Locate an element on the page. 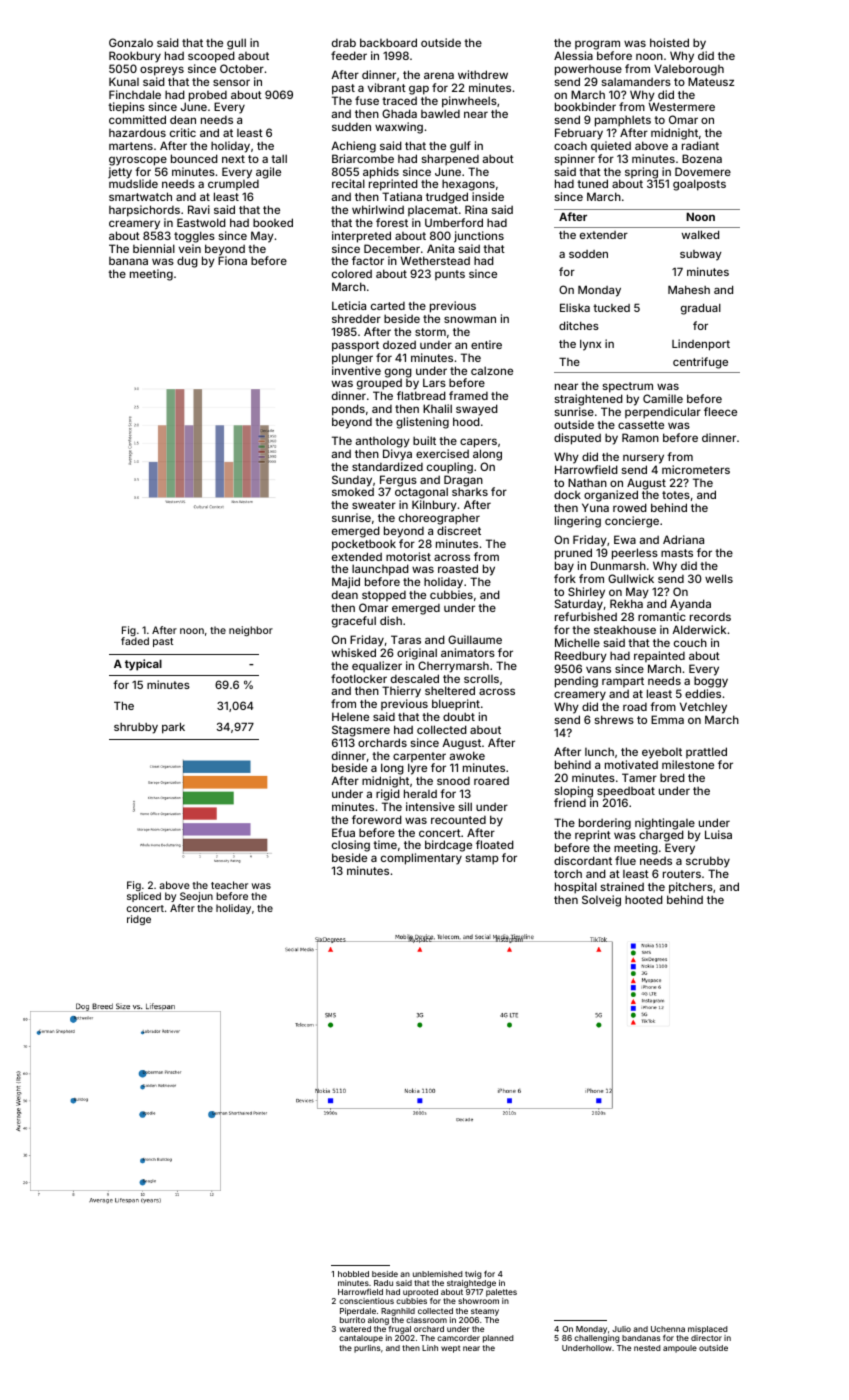  micrometers is located at coordinates (696, 469).
